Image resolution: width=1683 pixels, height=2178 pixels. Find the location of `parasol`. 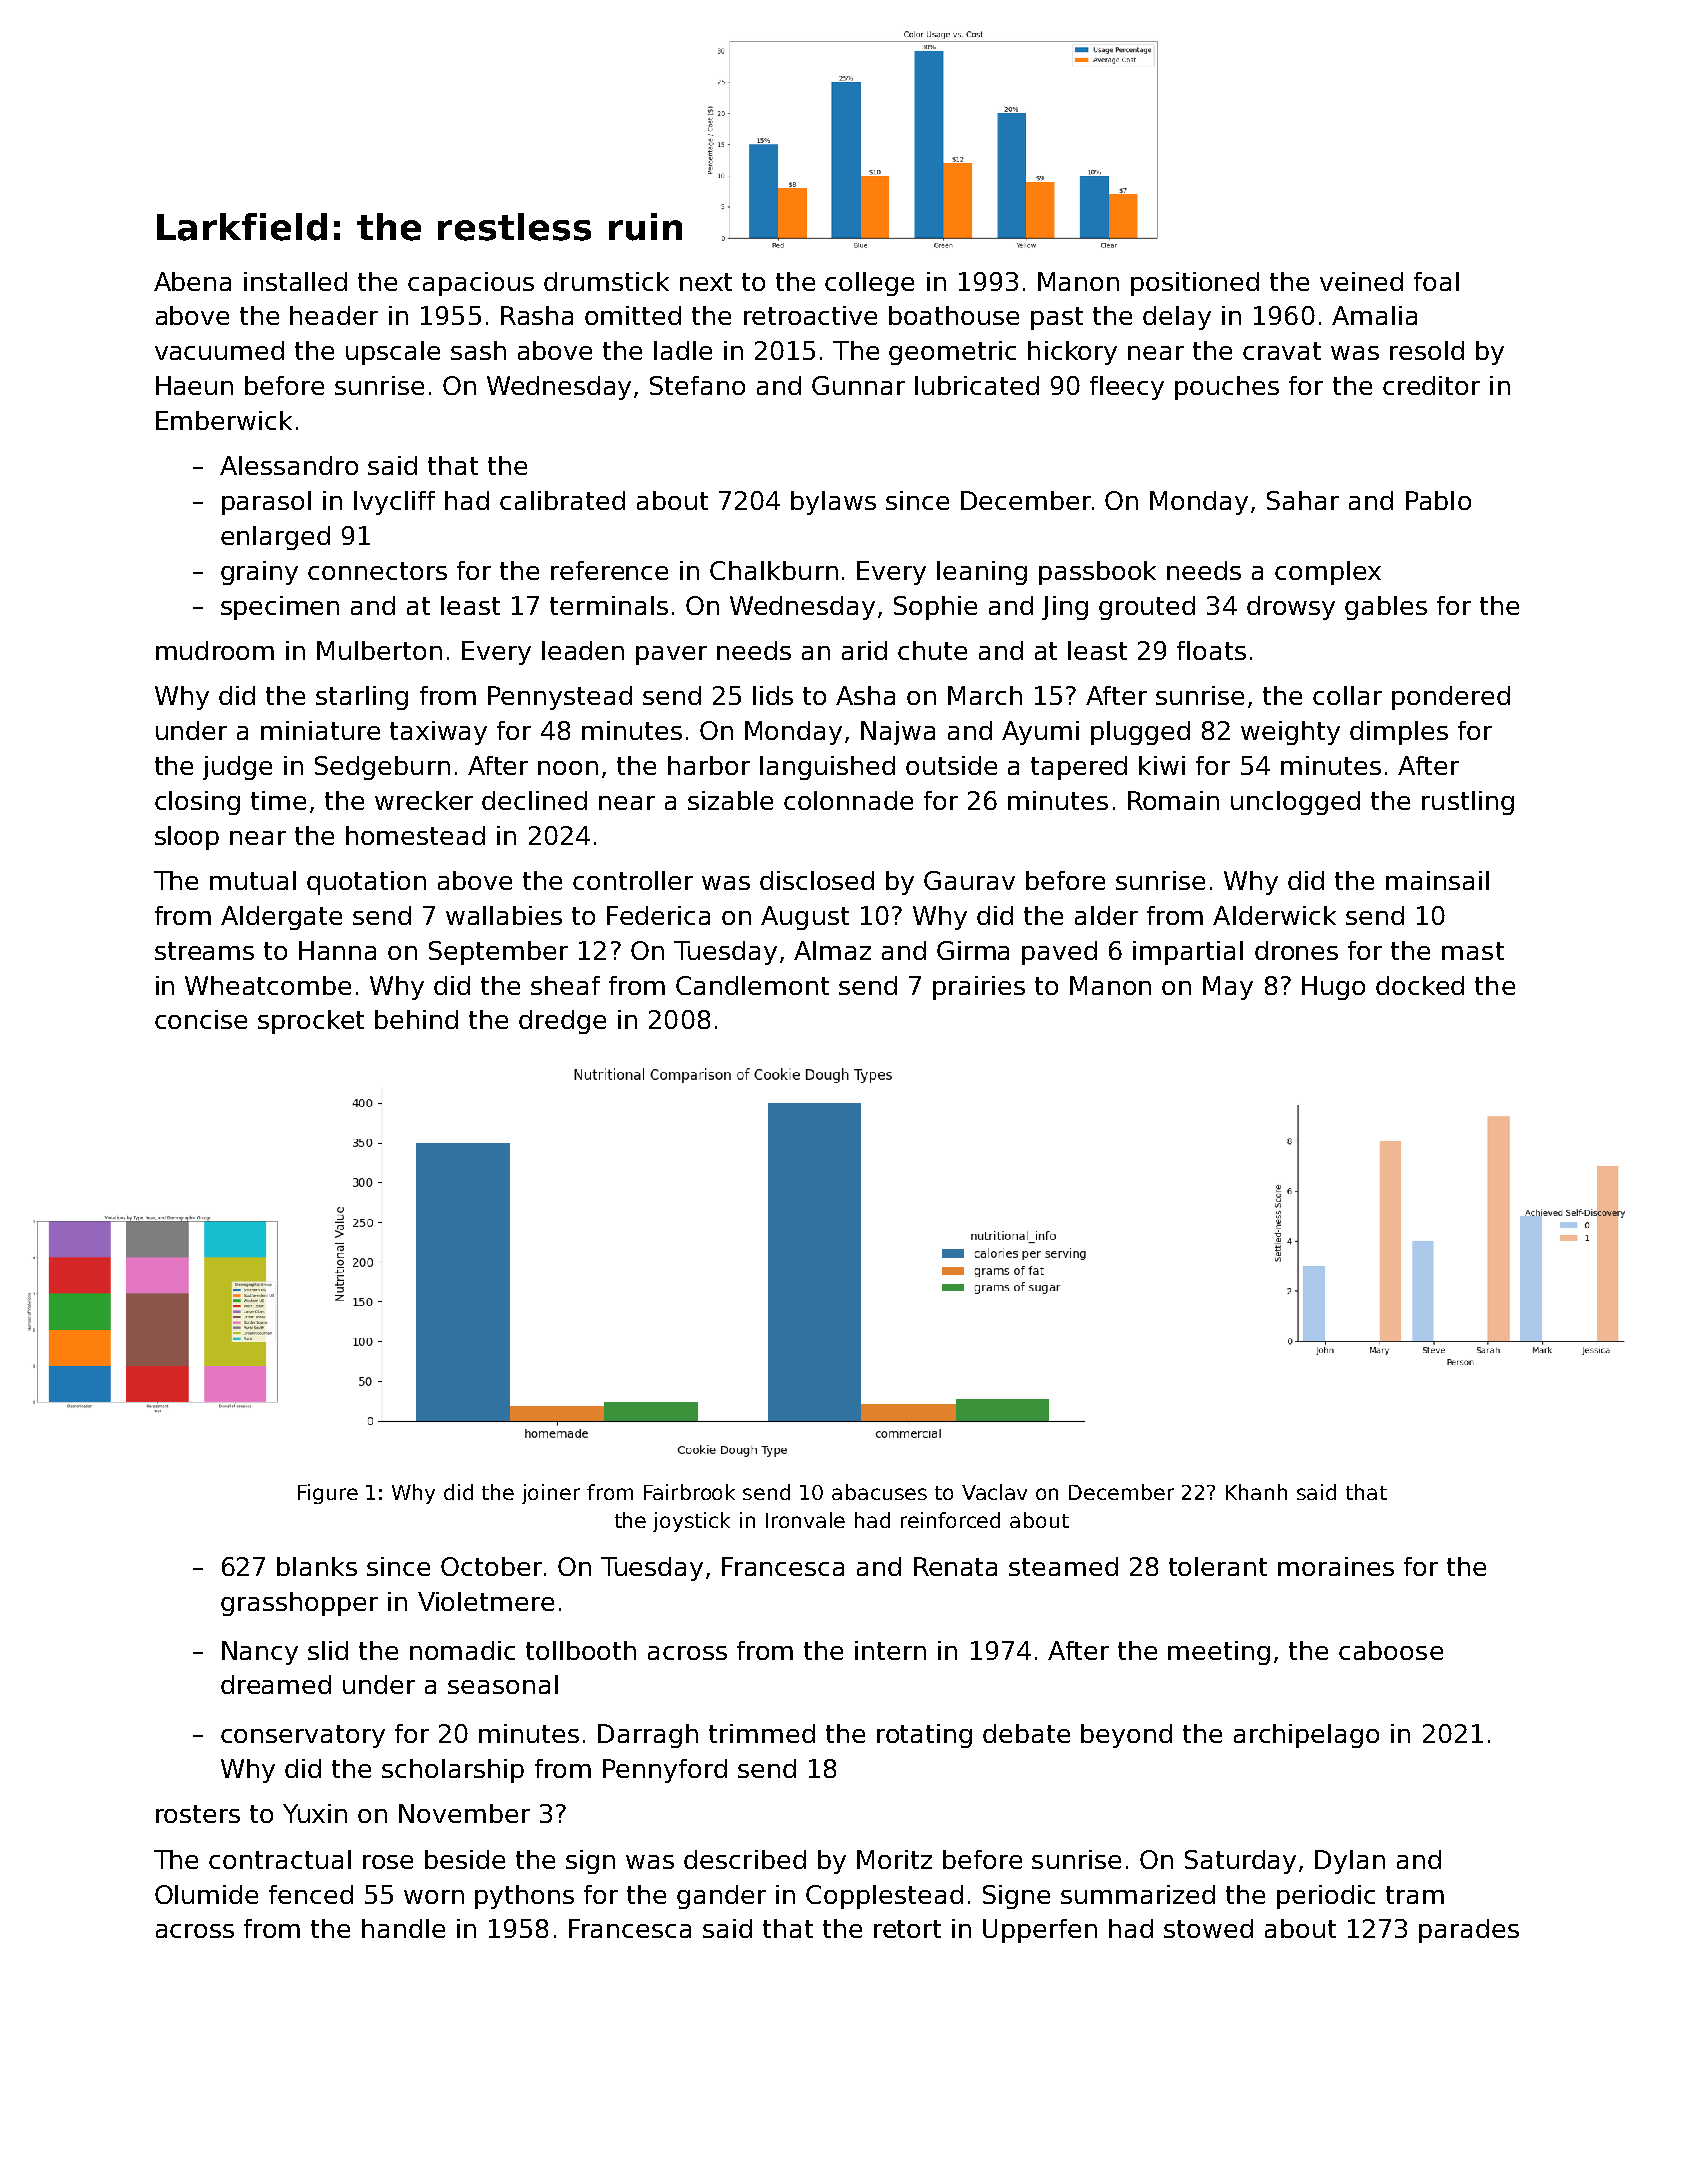

parasol is located at coordinates (266, 503).
